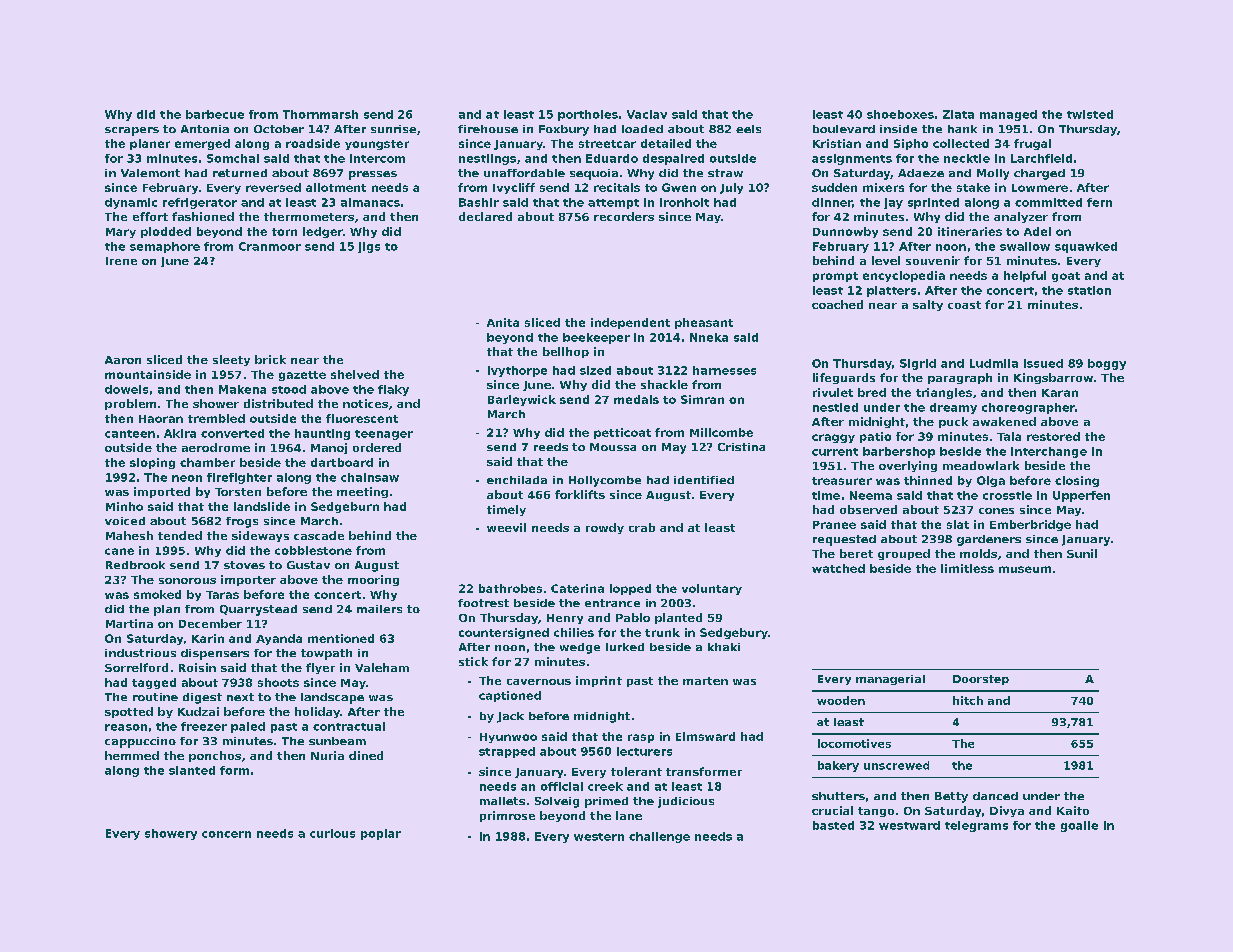 The height and width of the screenshot is (952, 1233). What do you see at coordinates (976, 826) in the screenshot?
I see `telegrams` at bounding box center [976, 826].
